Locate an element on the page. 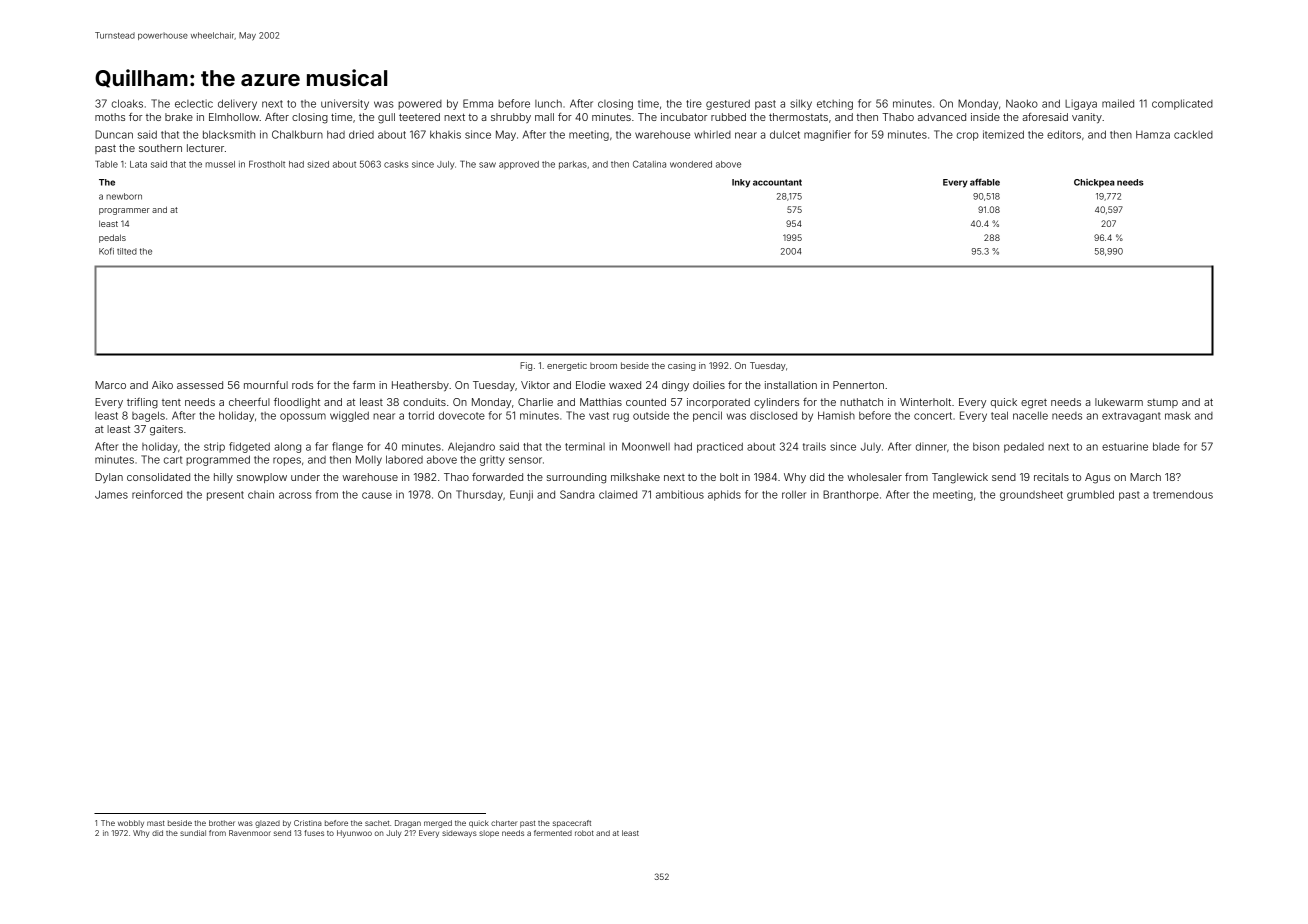 The image size is (1308, 924). silky is located at coordinates (801, 104).
